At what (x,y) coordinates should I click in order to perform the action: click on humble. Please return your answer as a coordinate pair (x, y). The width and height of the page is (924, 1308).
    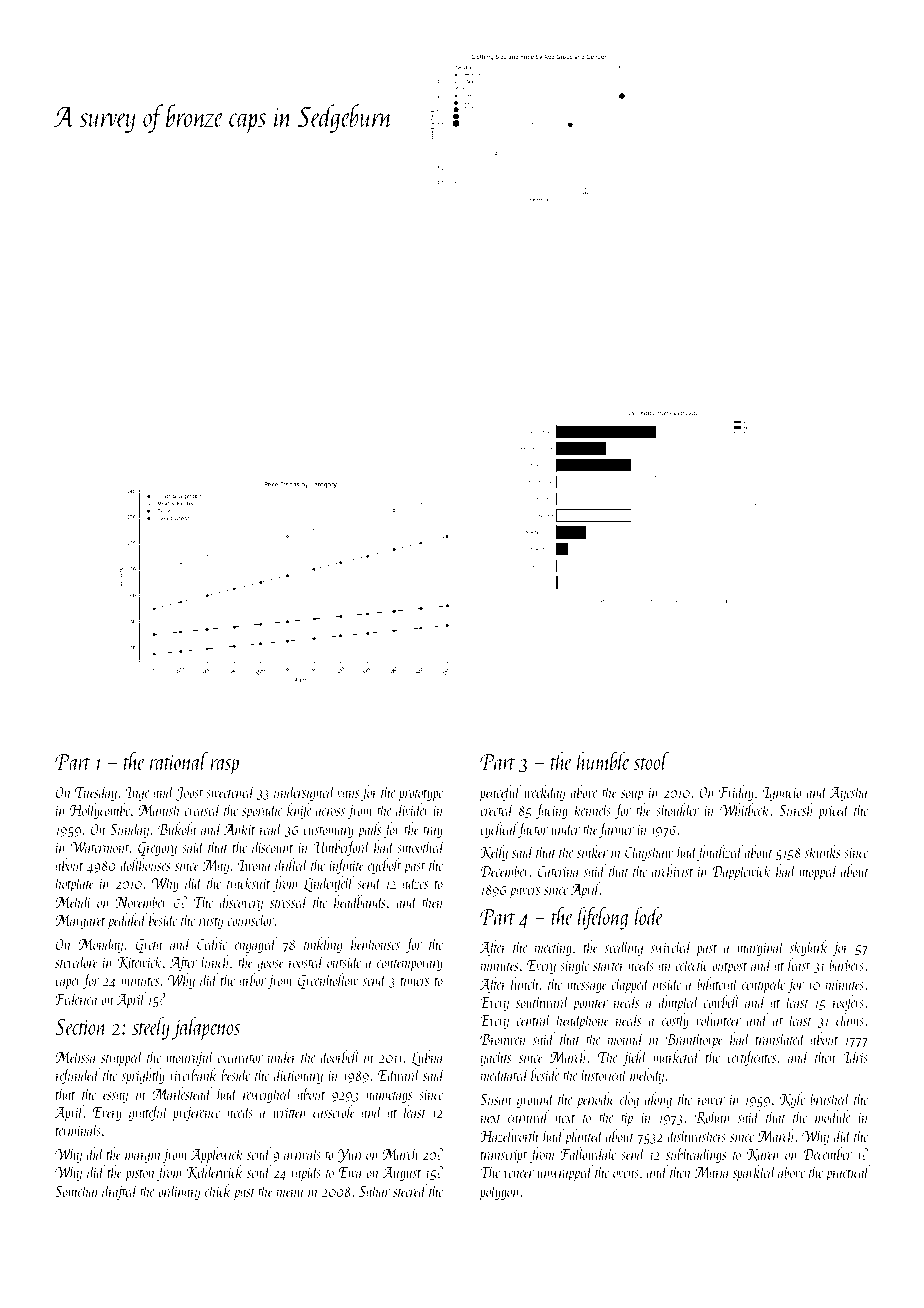
    Looking at the image, I should click on (603, 761).
